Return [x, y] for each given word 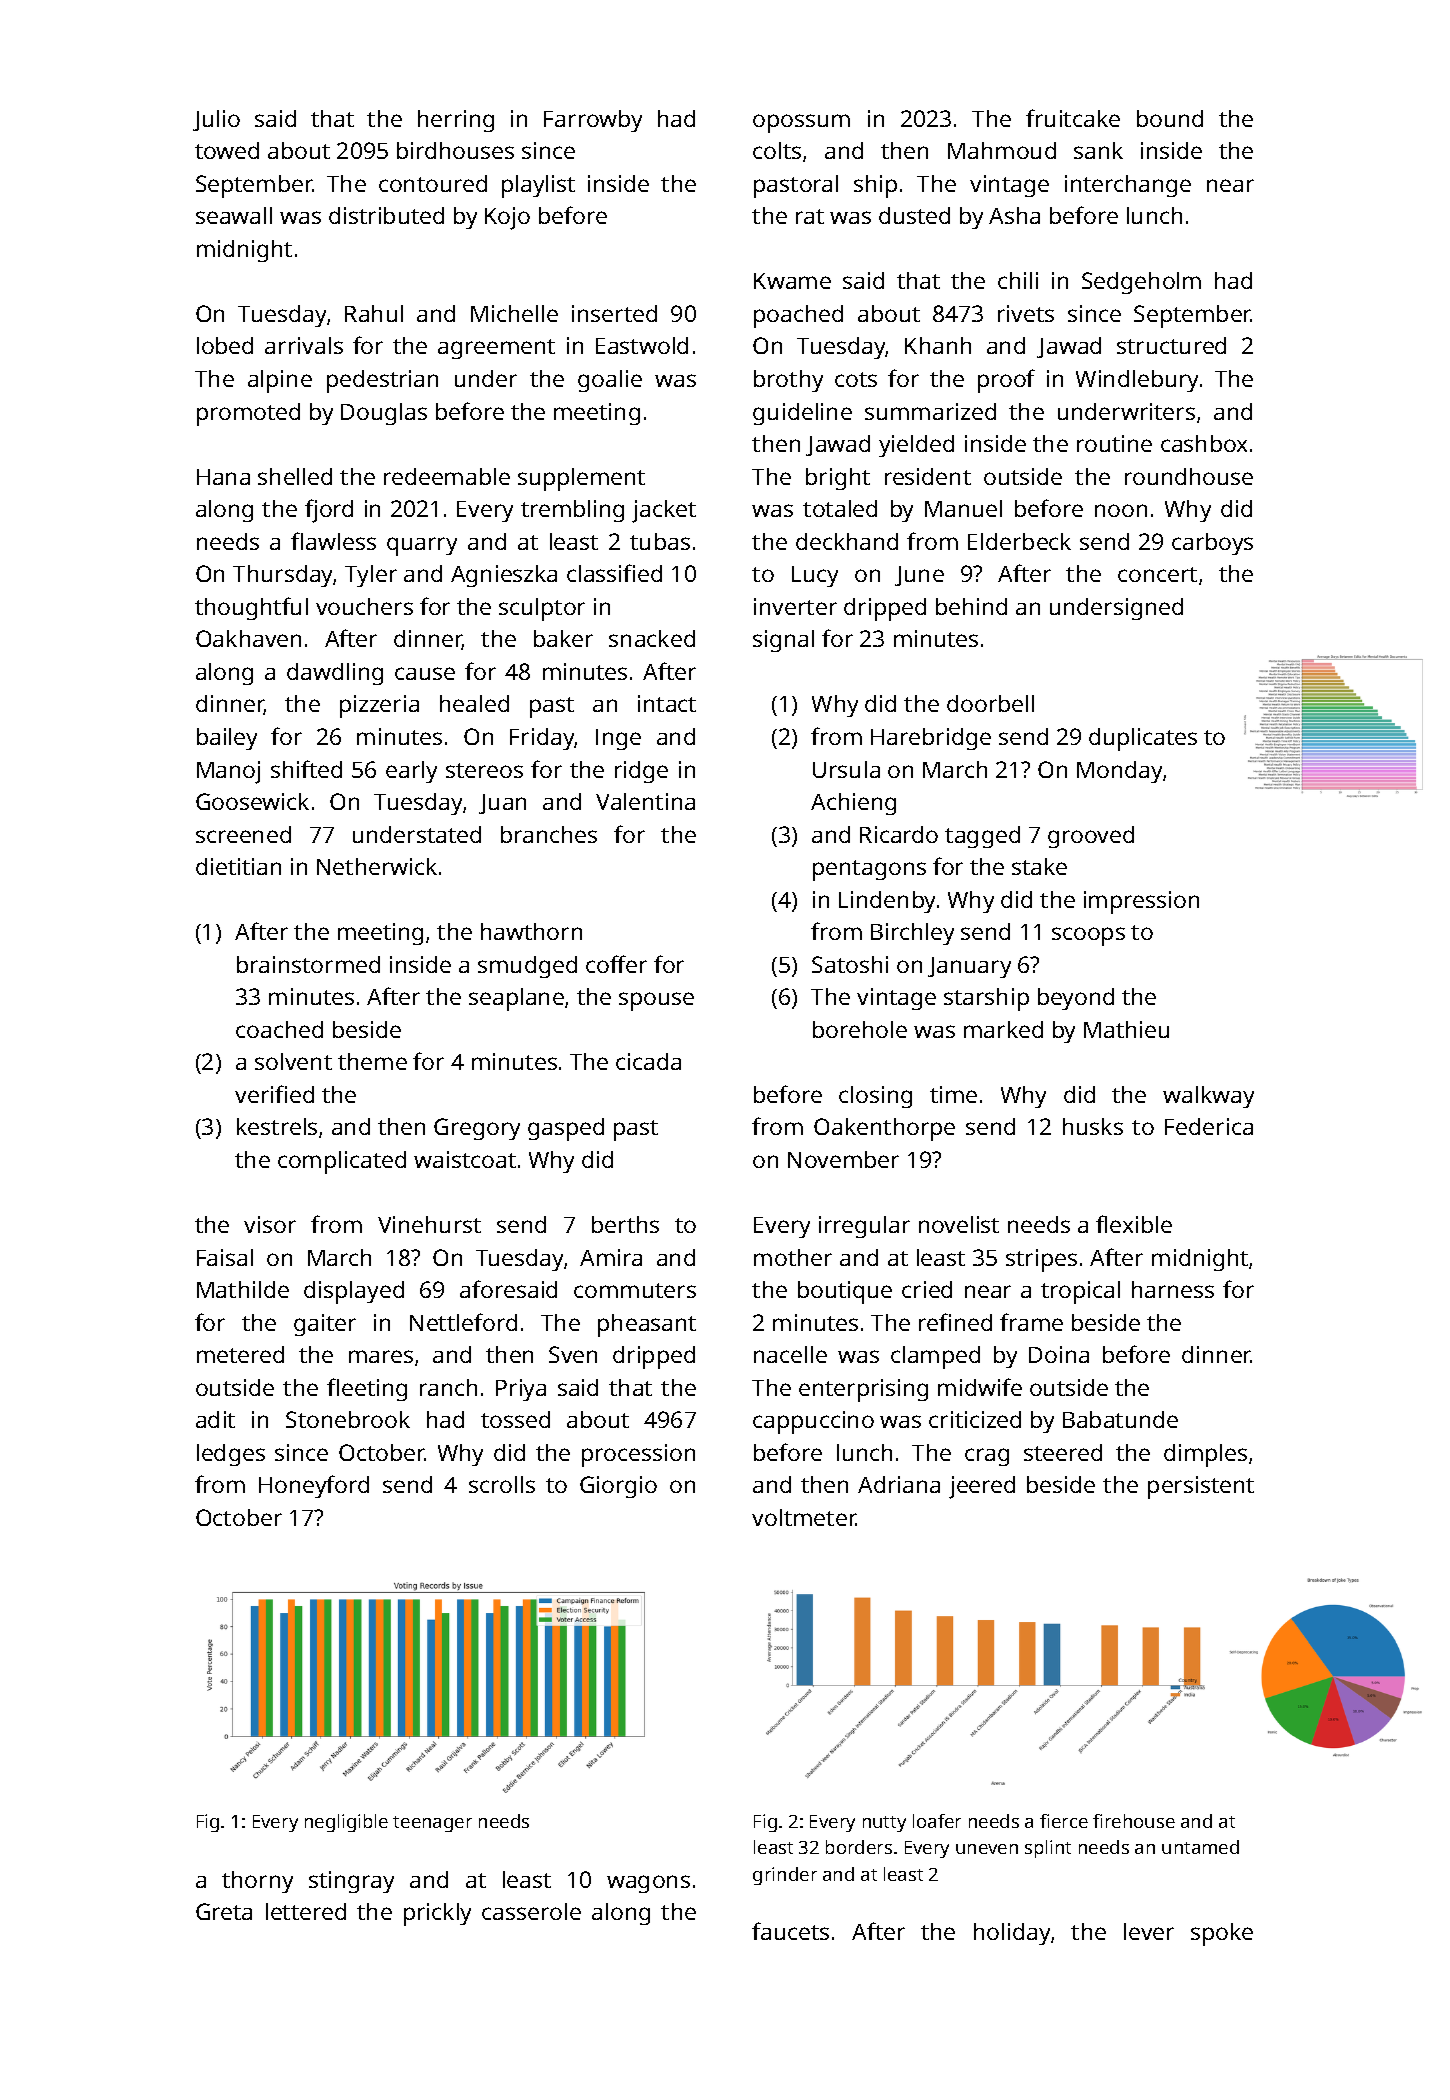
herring [456, 121]
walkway [1208, 1097]
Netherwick [377, 866]
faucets [790, 1931]
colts [777, 150]
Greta [224, 1911]
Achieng [853, 804]
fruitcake [1073, 118]
